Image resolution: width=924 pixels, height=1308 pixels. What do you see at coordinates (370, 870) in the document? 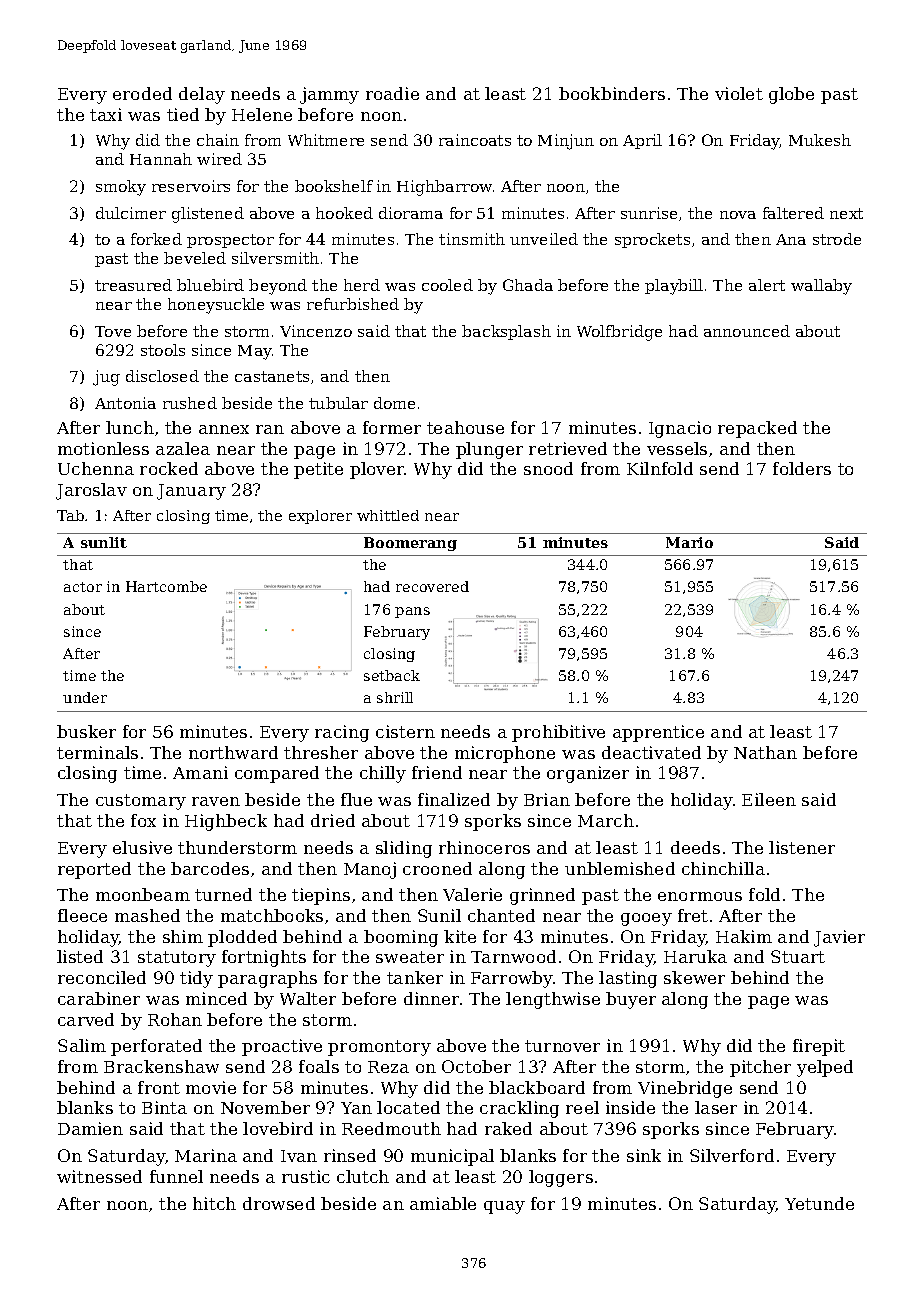
I see `Manoj` at bounding box center [370, 870].
